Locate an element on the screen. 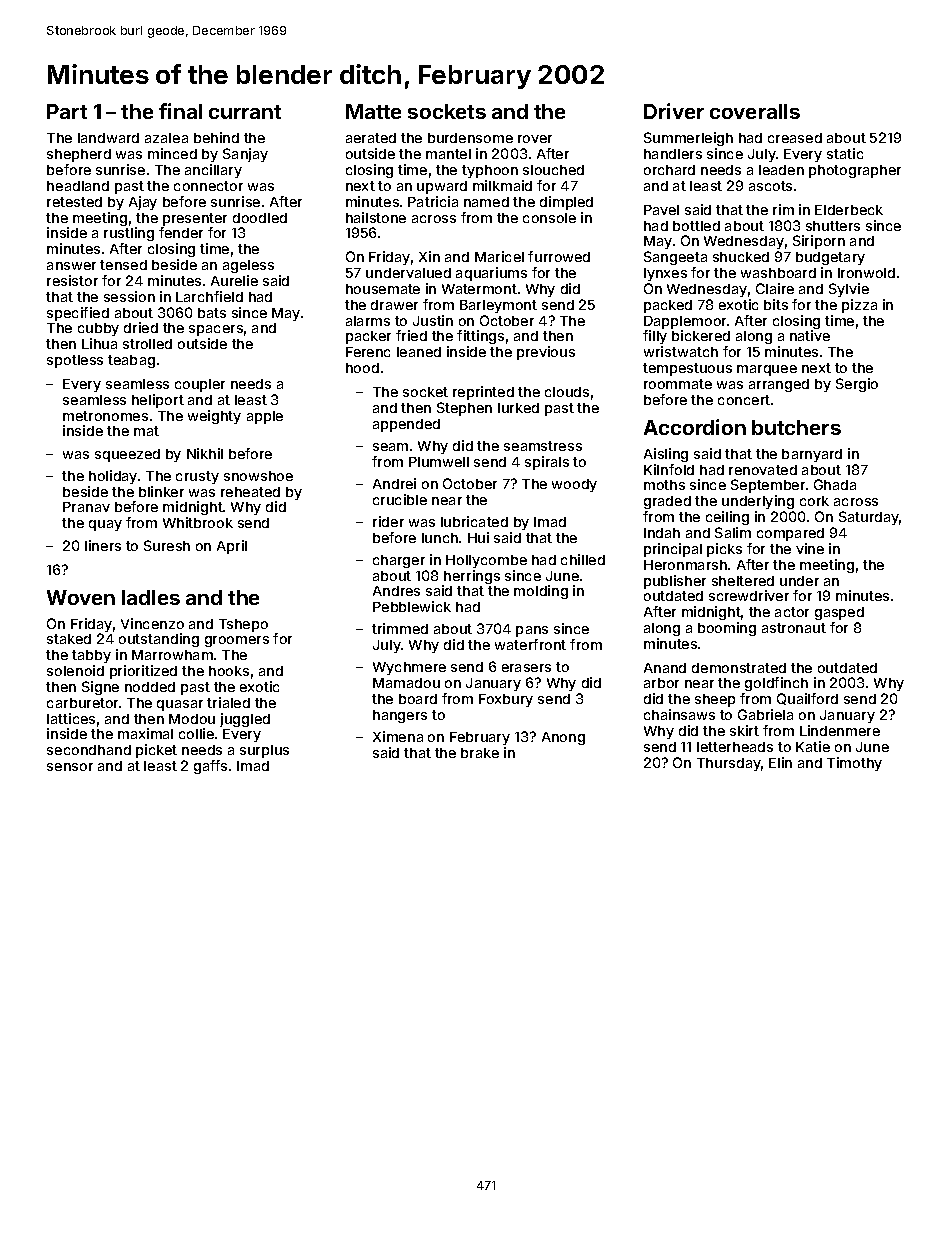 This screenshot has height=1233, width=952. charger is located at coordinates (399, 561).
